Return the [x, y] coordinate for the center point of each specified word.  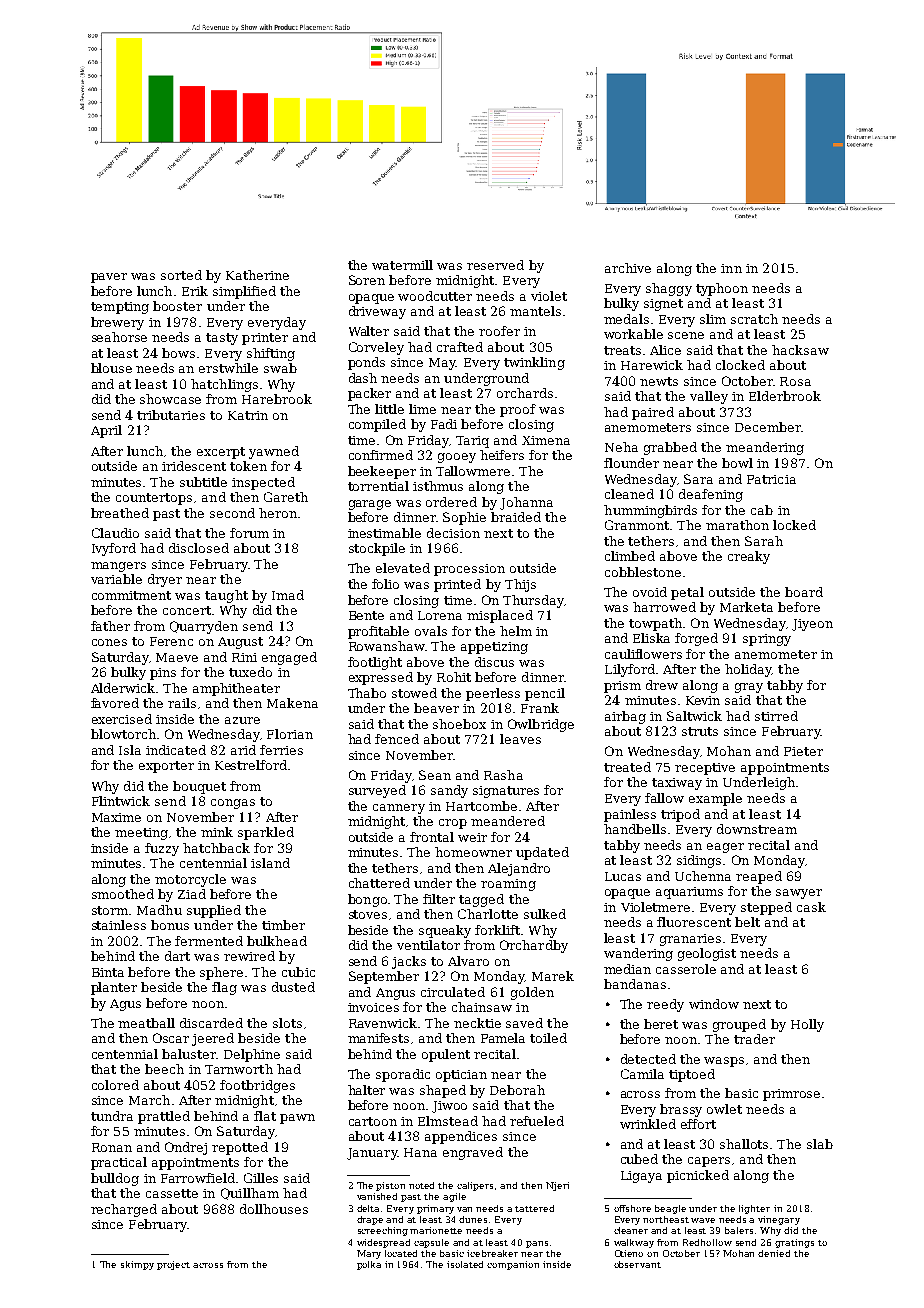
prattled [164, 1117]
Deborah [517, 1090]
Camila [642, 1074]
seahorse [119, 337]
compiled [377, 425]
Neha [621, 447]
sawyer [799, 894]
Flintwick [121, 801]
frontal [432, 837]
